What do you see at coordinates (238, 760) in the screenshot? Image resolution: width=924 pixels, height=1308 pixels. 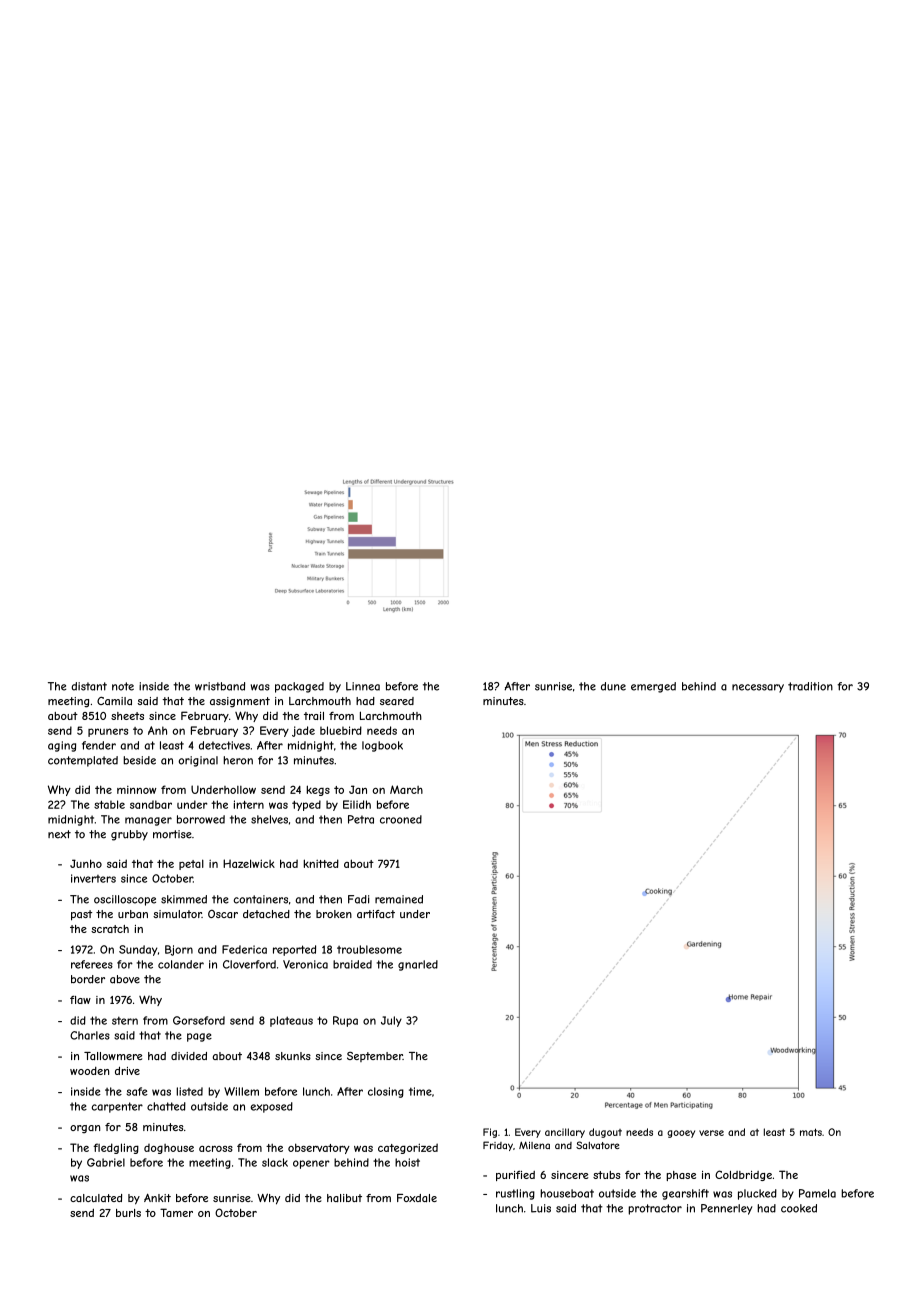 I see `heron` at bounding box center [238, 760].
